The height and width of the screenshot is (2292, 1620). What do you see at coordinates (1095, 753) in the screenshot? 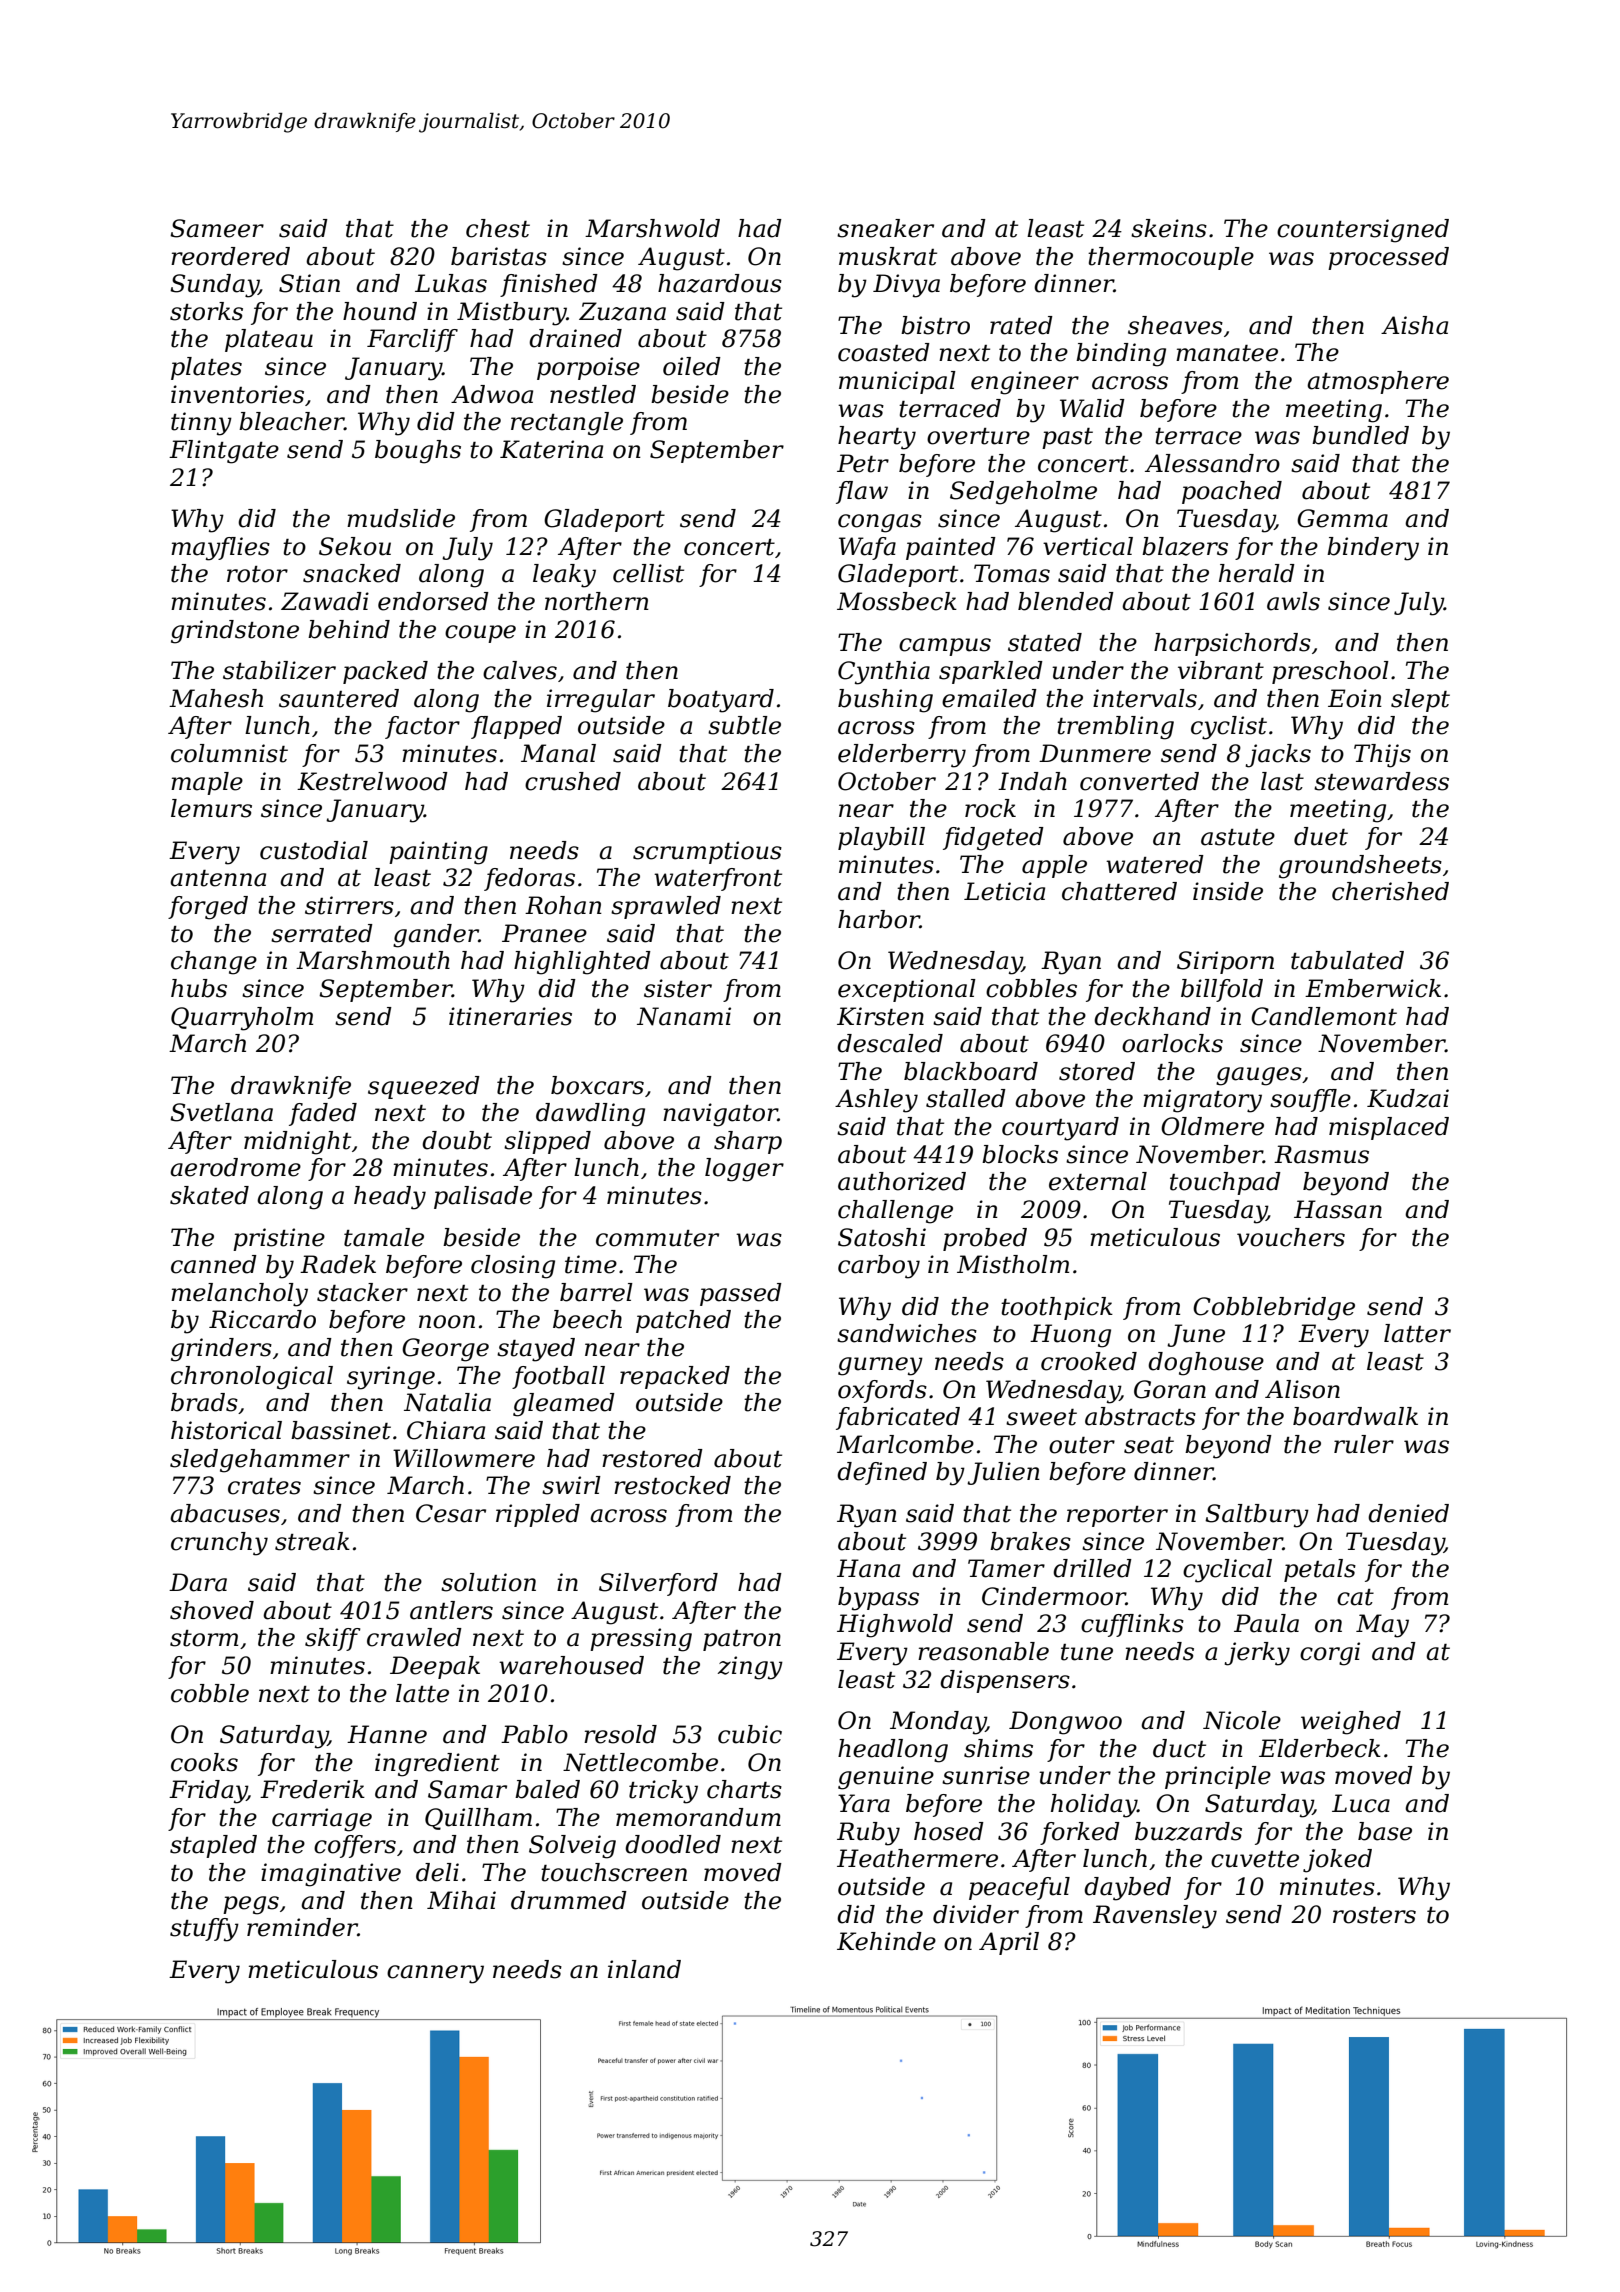
I see `Dunmere` at bounding box center [1095, 753].
